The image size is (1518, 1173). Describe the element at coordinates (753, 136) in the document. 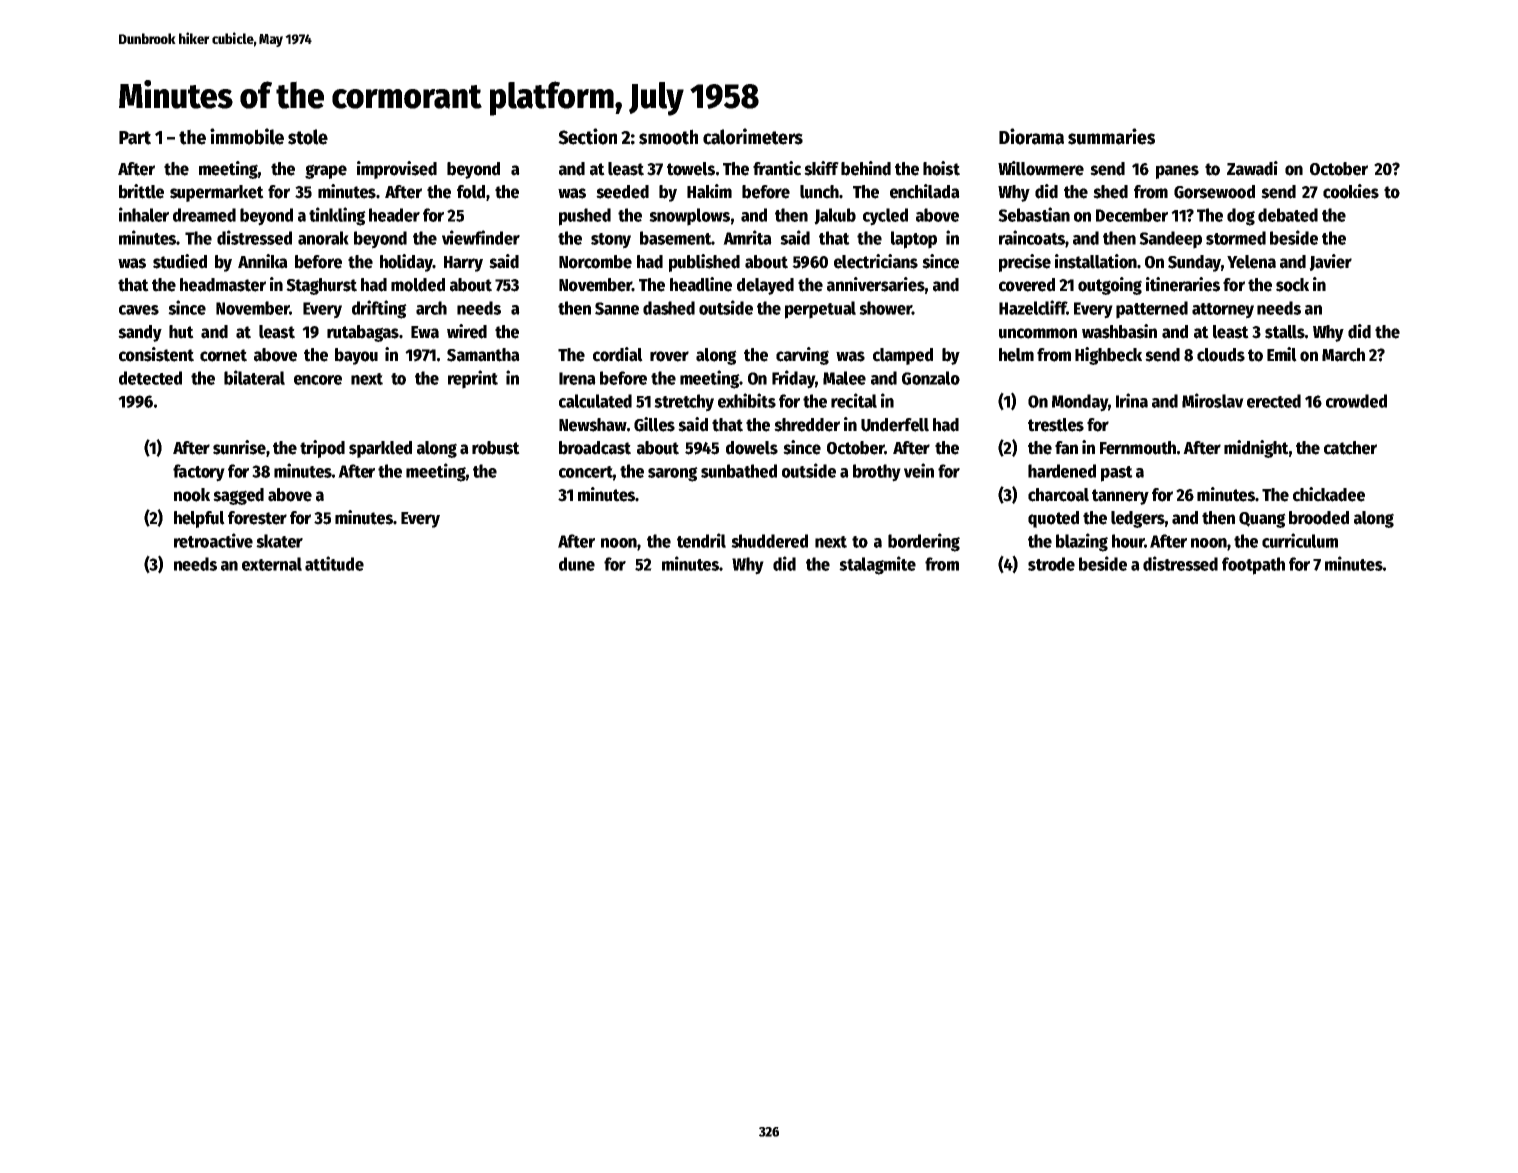

I see `calorimeters` at that location.
